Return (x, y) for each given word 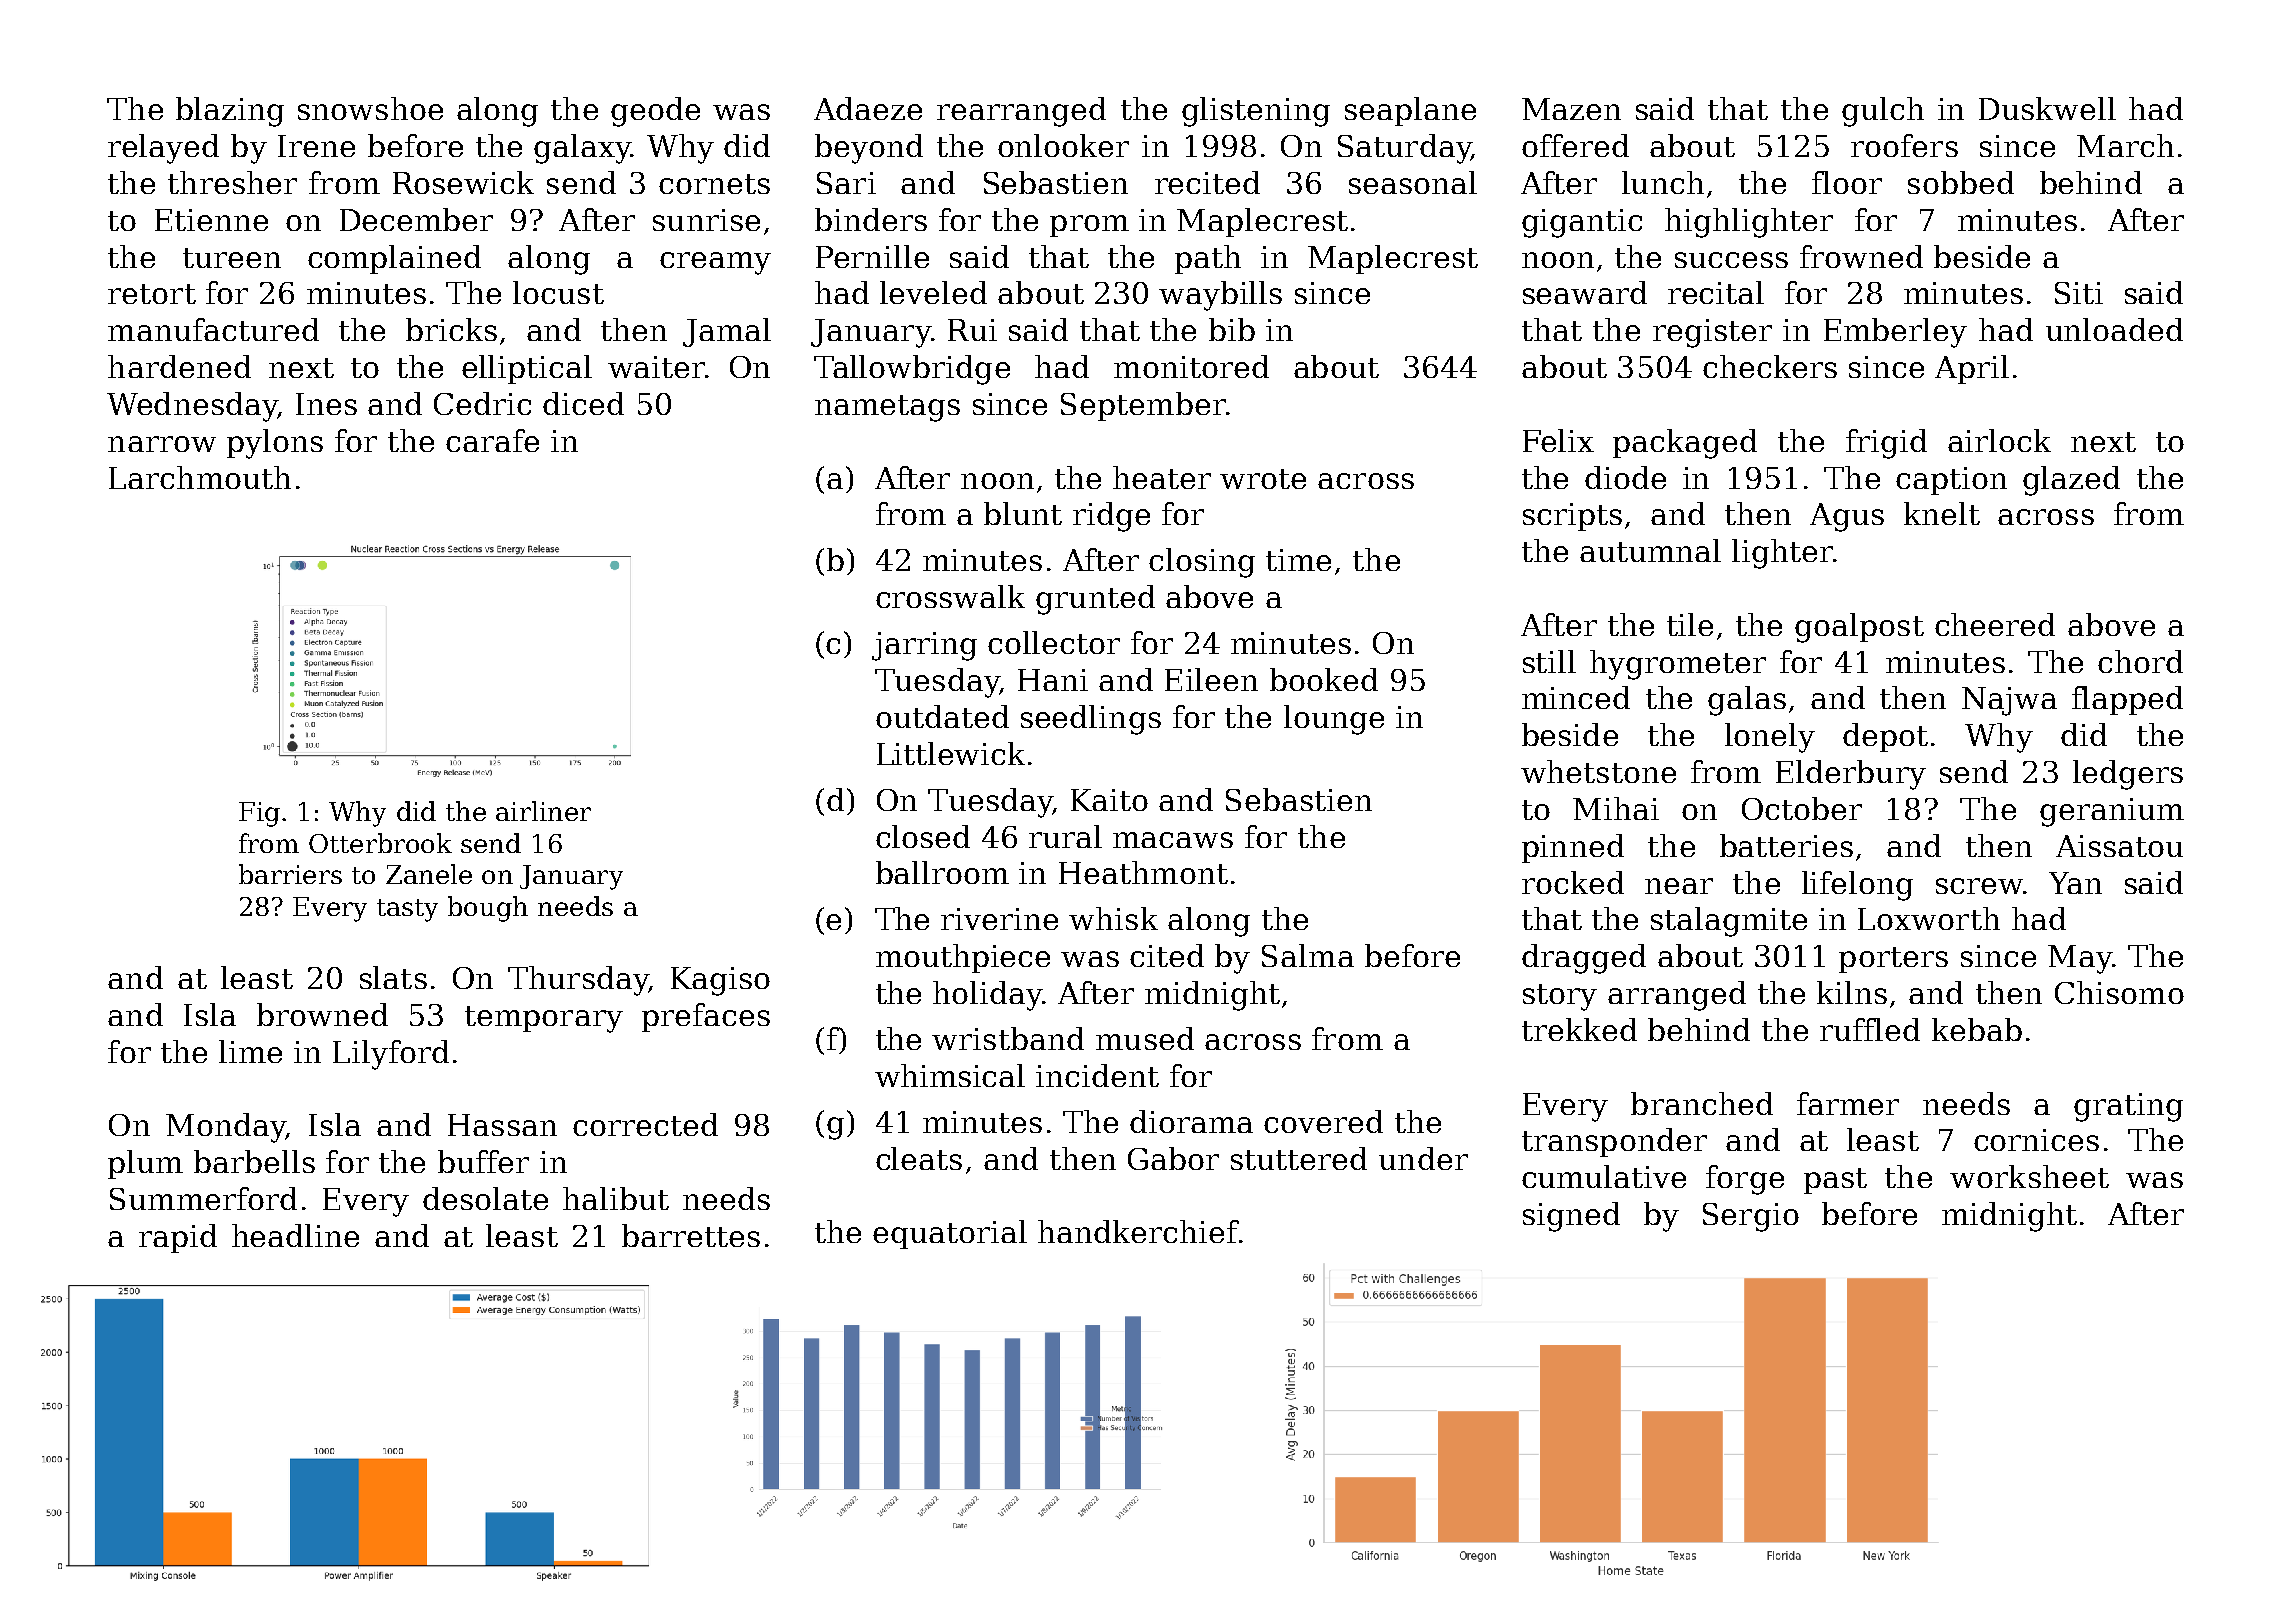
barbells (254, 1161)
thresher (232, 182)
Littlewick (951, 753)
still (1549, 661)
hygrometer (1678, 665)
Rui (972, 330)
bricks (451, 329)
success (1731, 260)
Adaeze (868, 108)
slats (393, 977)
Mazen (1571, 109)
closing (1202, 563)
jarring (924, 646)
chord (2140, 661)
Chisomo (2119, 992)
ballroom (942, 872)
